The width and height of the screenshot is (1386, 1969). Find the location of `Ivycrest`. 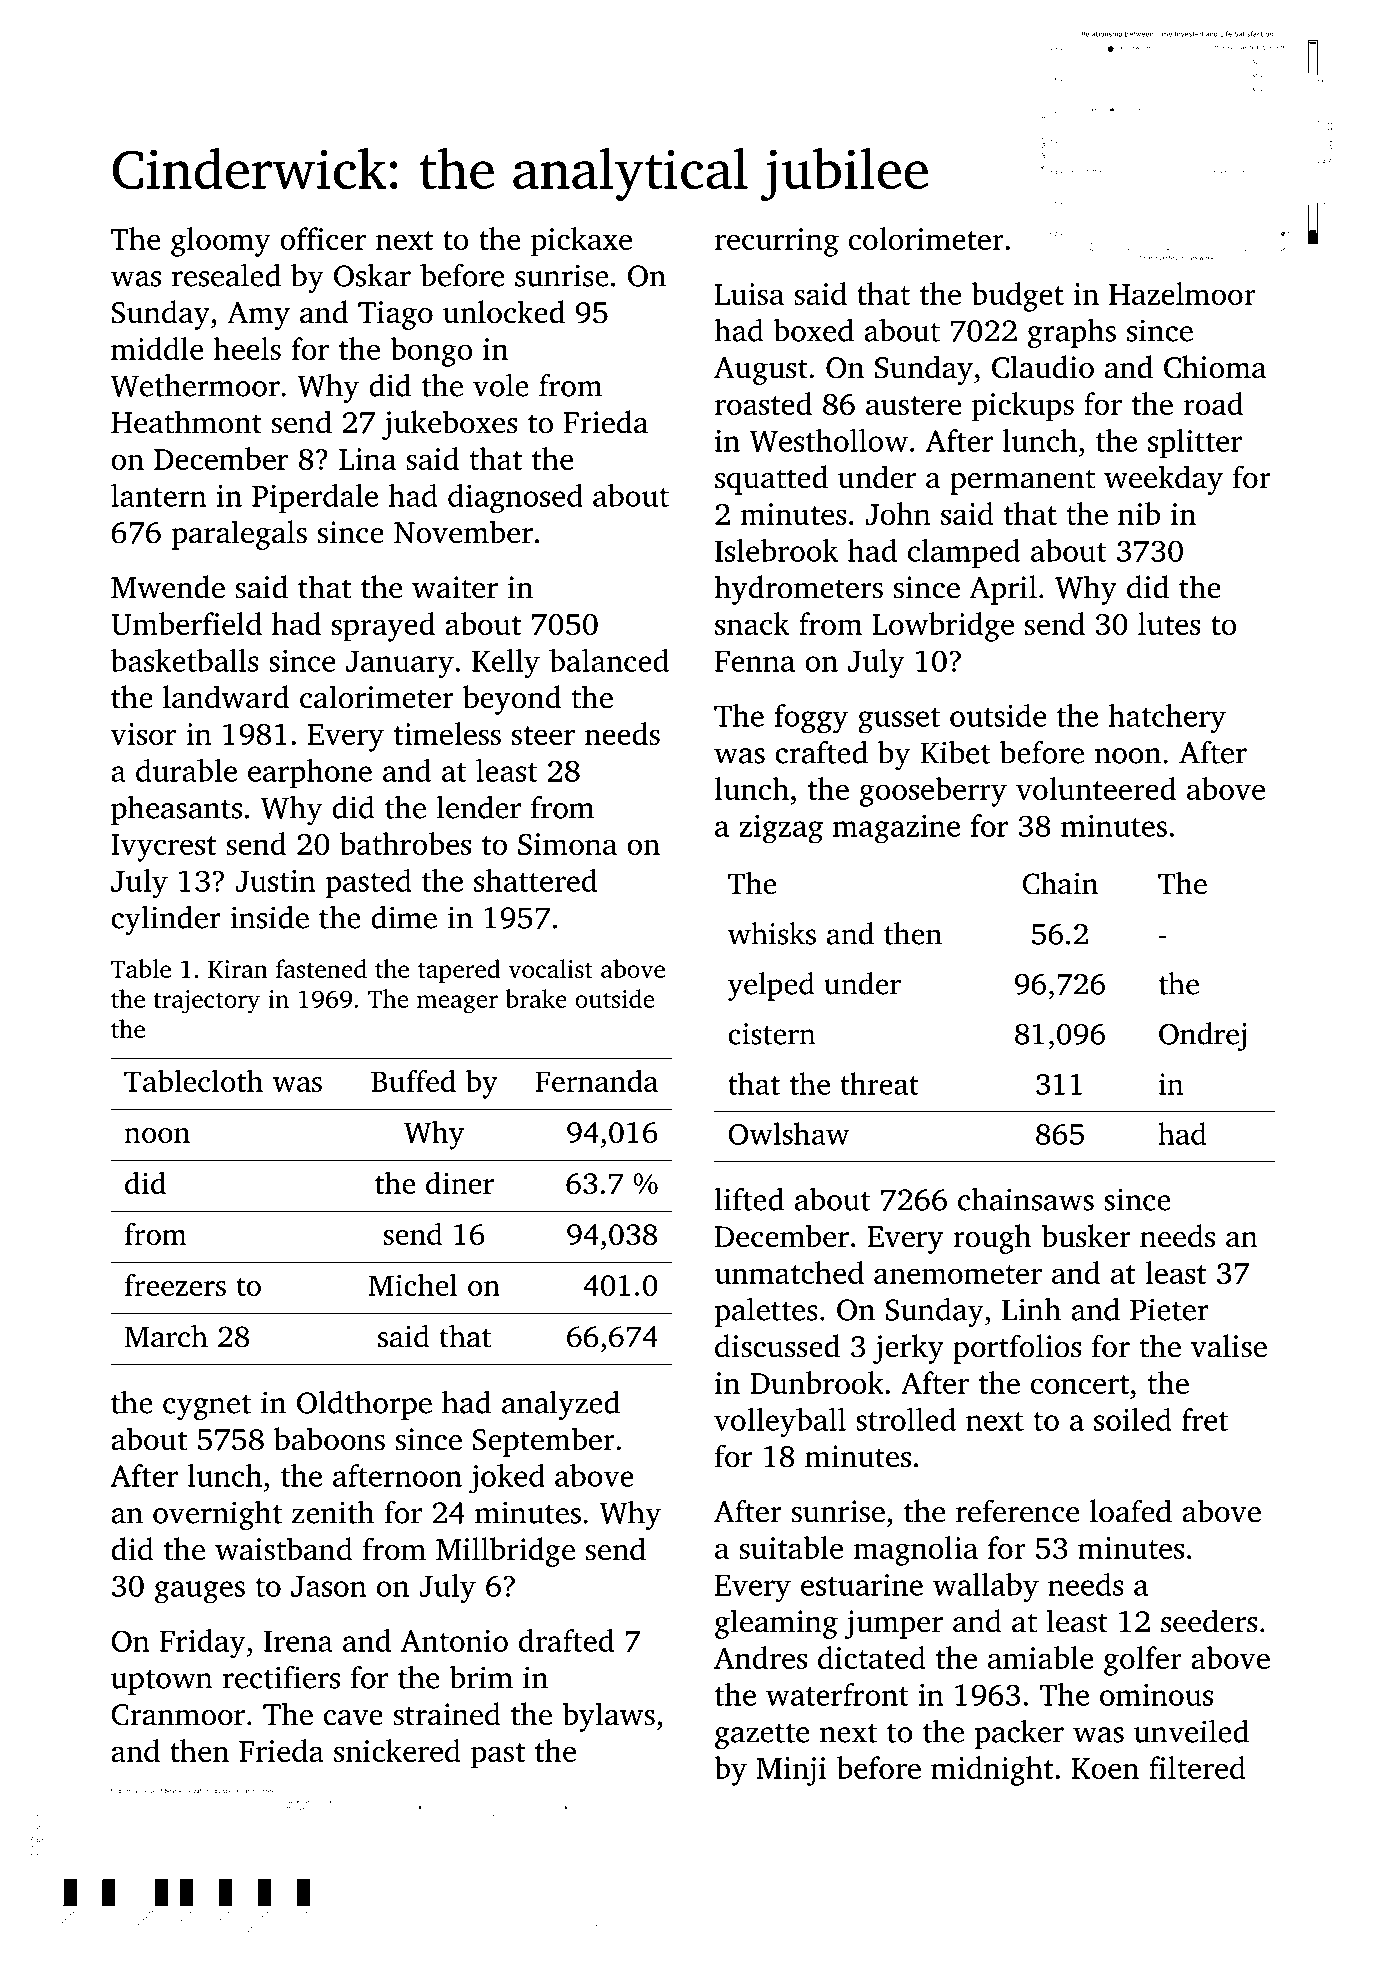

Ivycrest is located at coordinates (164, 848).
